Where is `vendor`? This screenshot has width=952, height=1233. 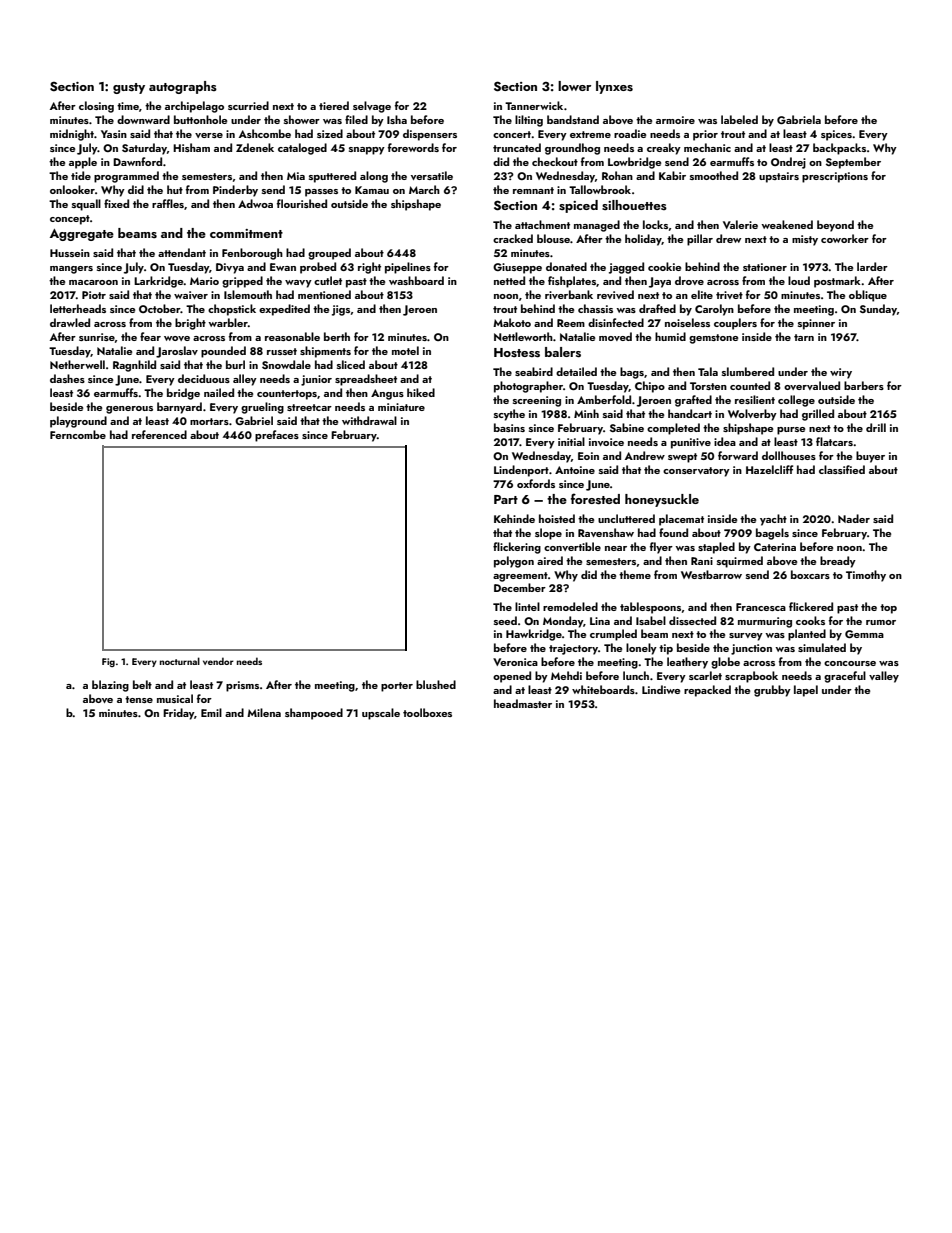 vendor is located at coordinates (218, 661).
